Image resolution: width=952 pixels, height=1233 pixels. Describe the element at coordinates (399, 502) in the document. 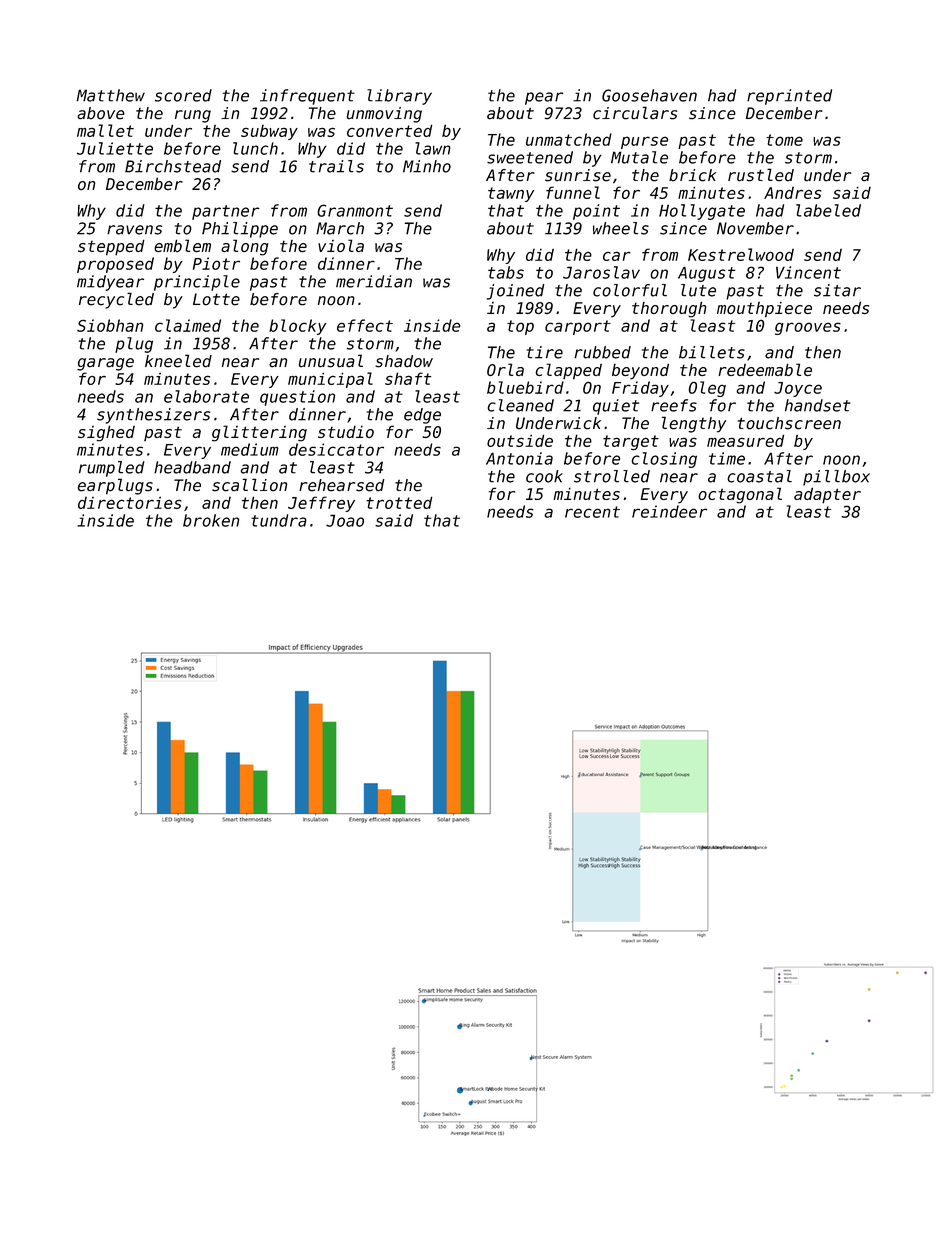

I see `trotted` at that location.
